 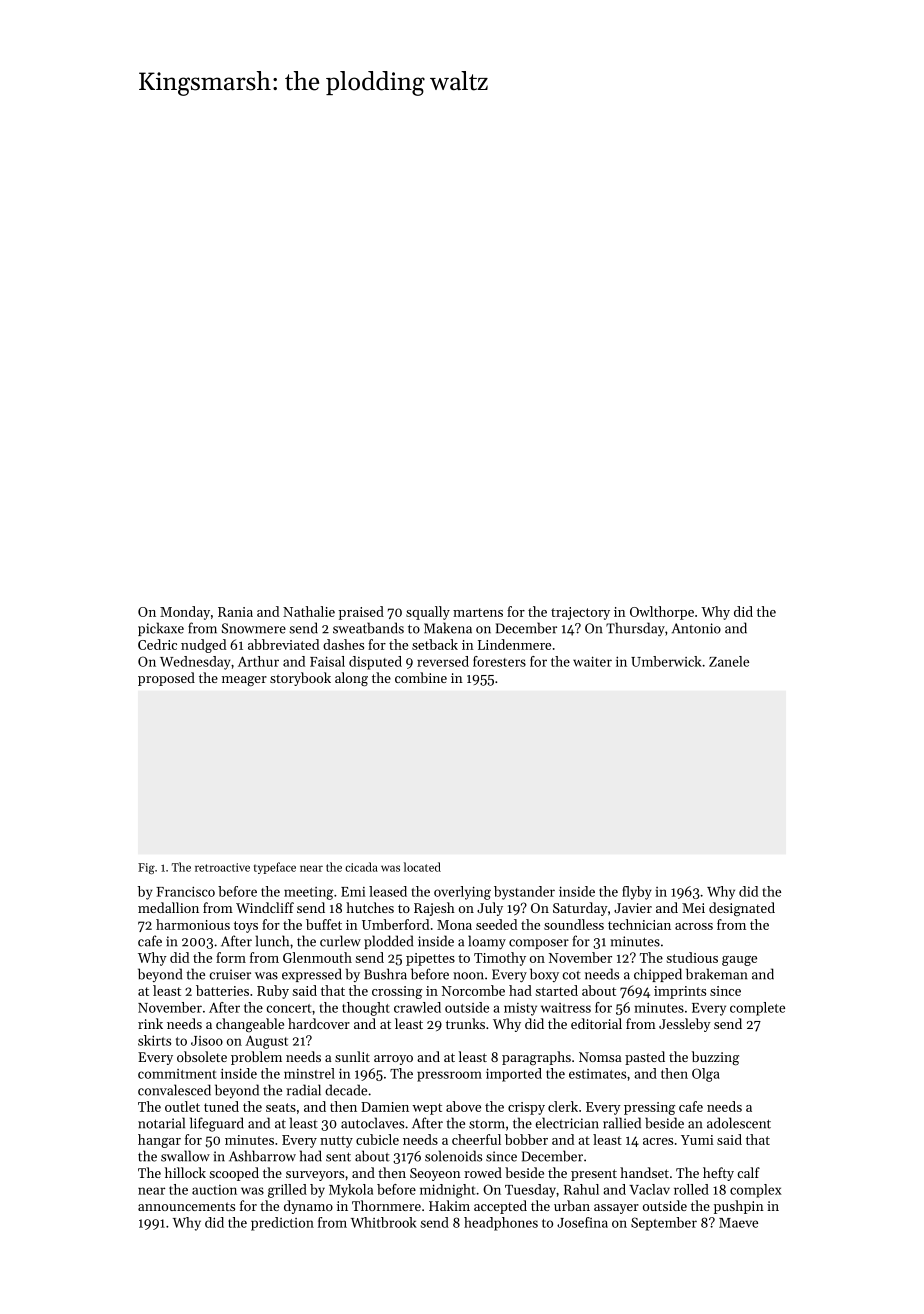 I want to click on September, so click(x=664, y=1224).
